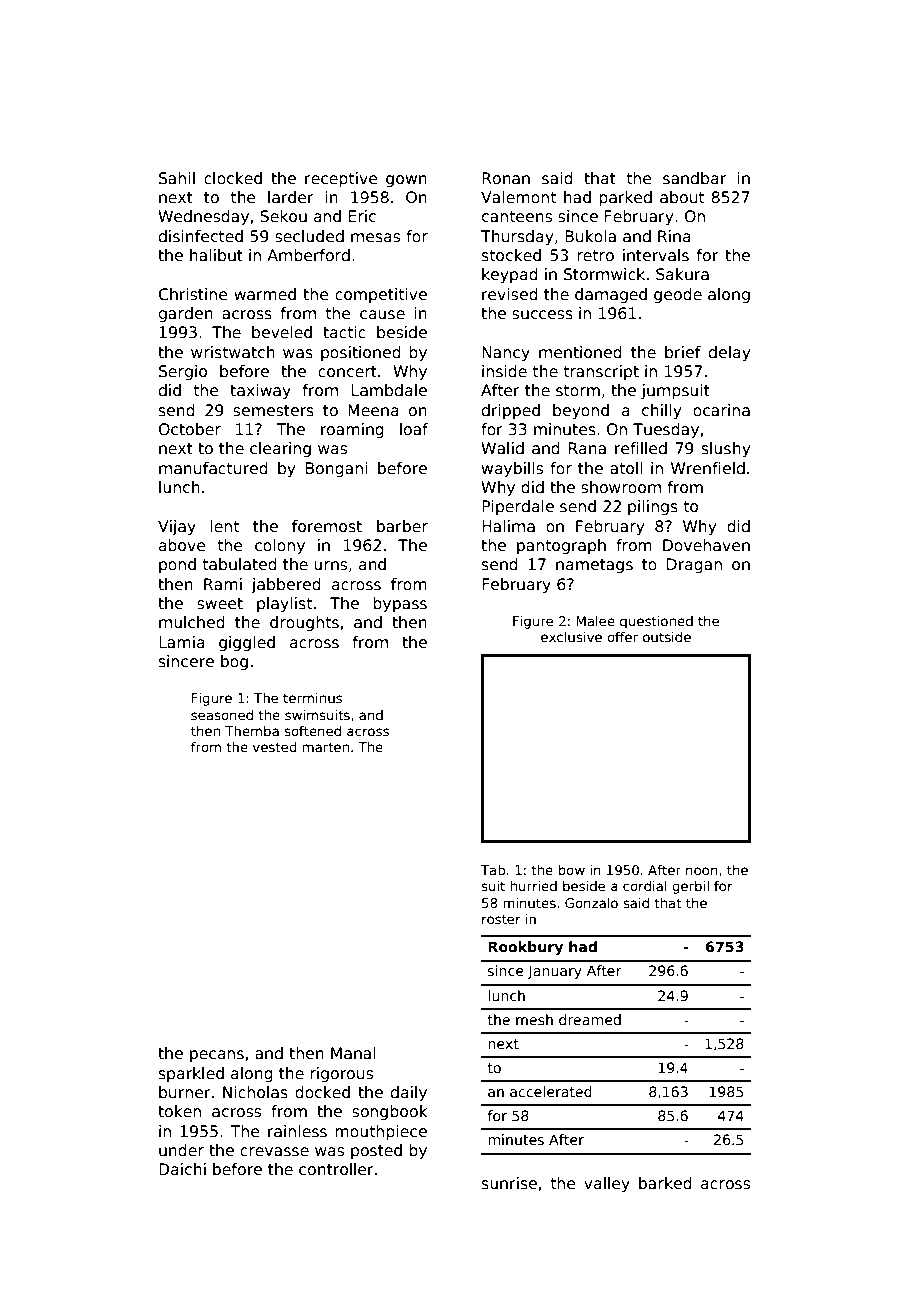 This screenshot has height=1290, width=909. I want to click on tabulated, so click(240, 564).
